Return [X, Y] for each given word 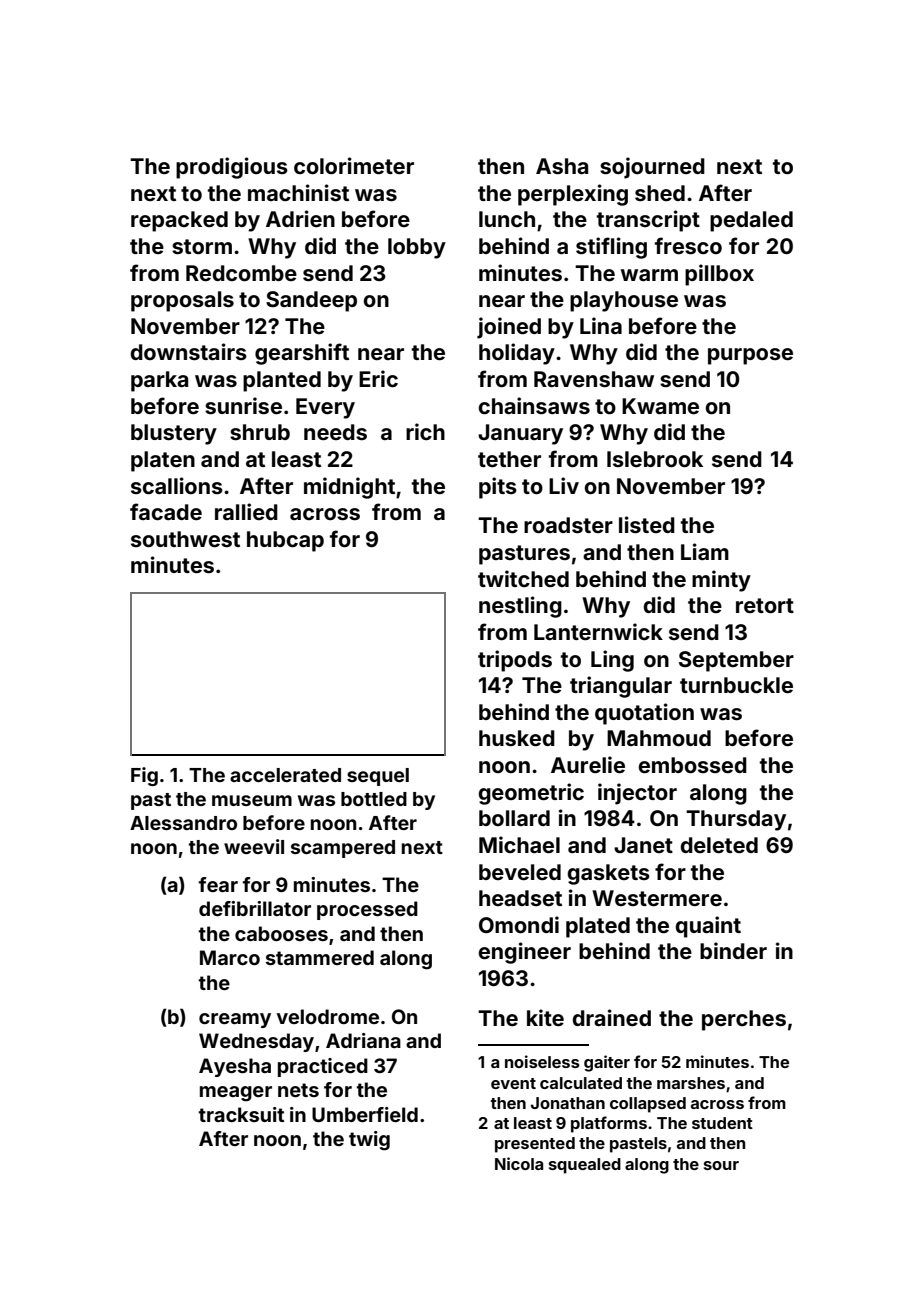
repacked [179, 221]
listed [647, 524]
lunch [507, 219]
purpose [750, 356]
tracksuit [241, 1114]
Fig [144, 776]
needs [335, 432]
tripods [515, 661]
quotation [644, 714]
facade [166, 511]
